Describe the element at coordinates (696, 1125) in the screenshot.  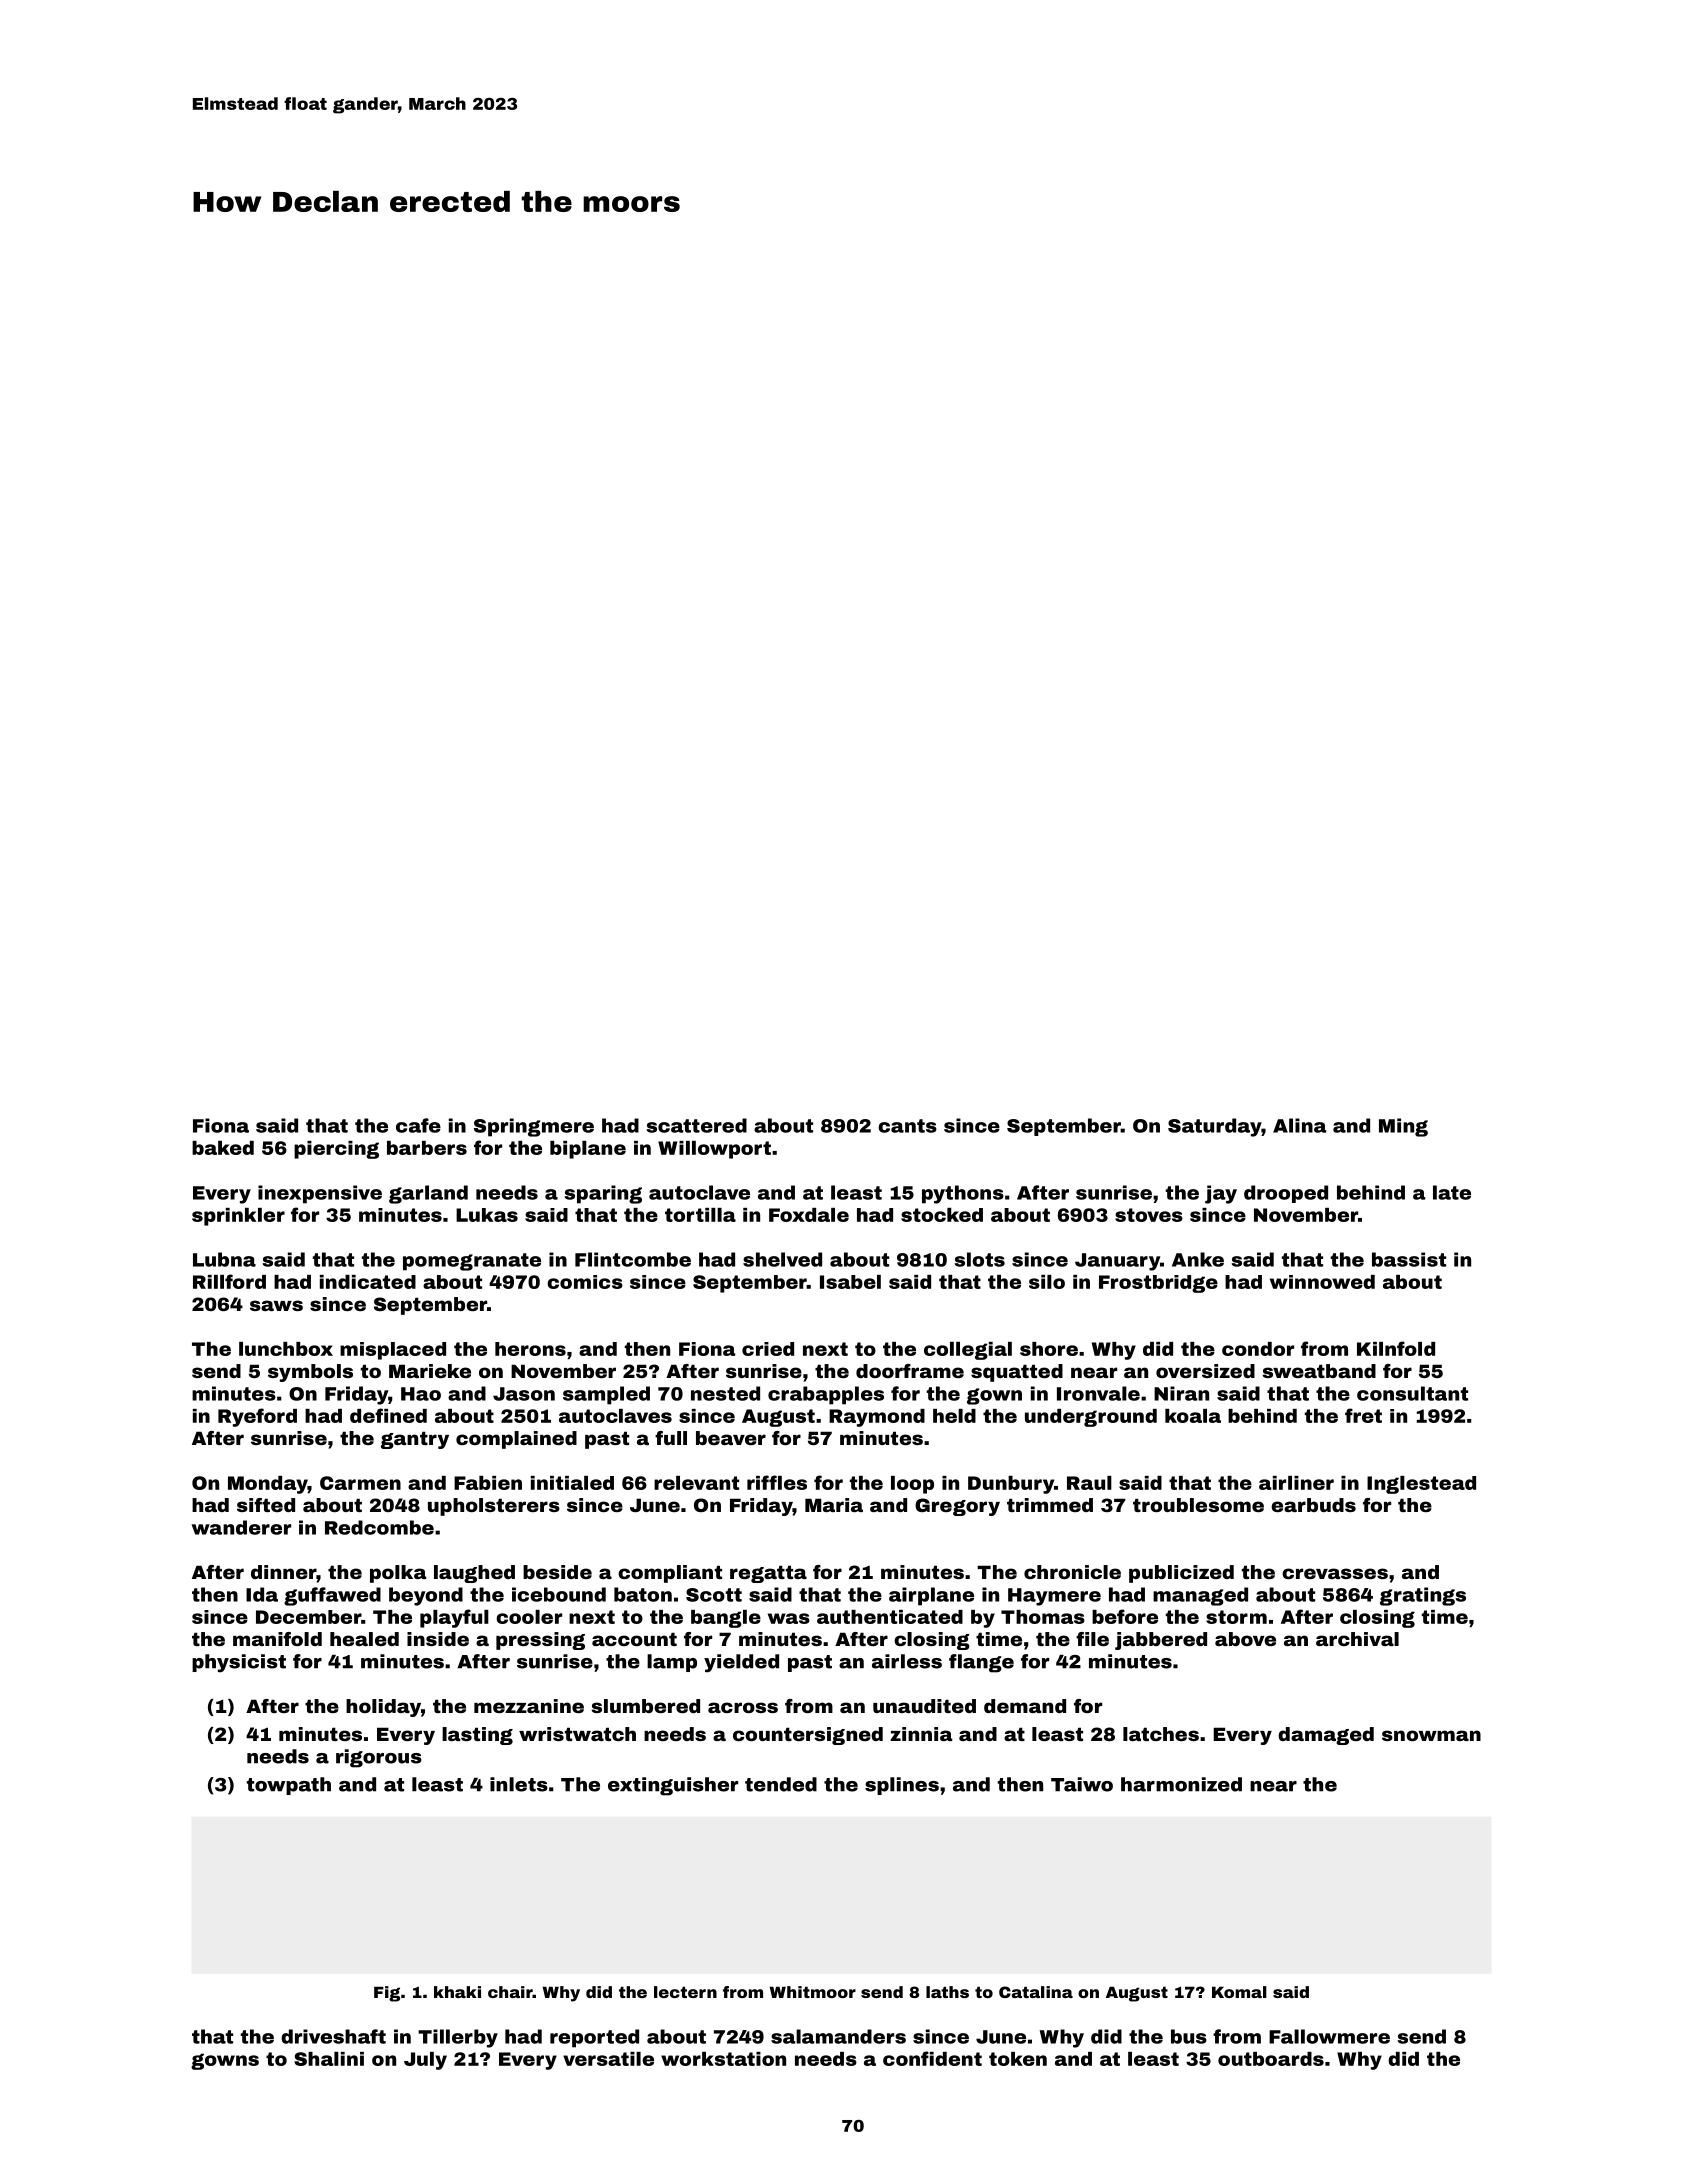
I see `scattered` at that location.
